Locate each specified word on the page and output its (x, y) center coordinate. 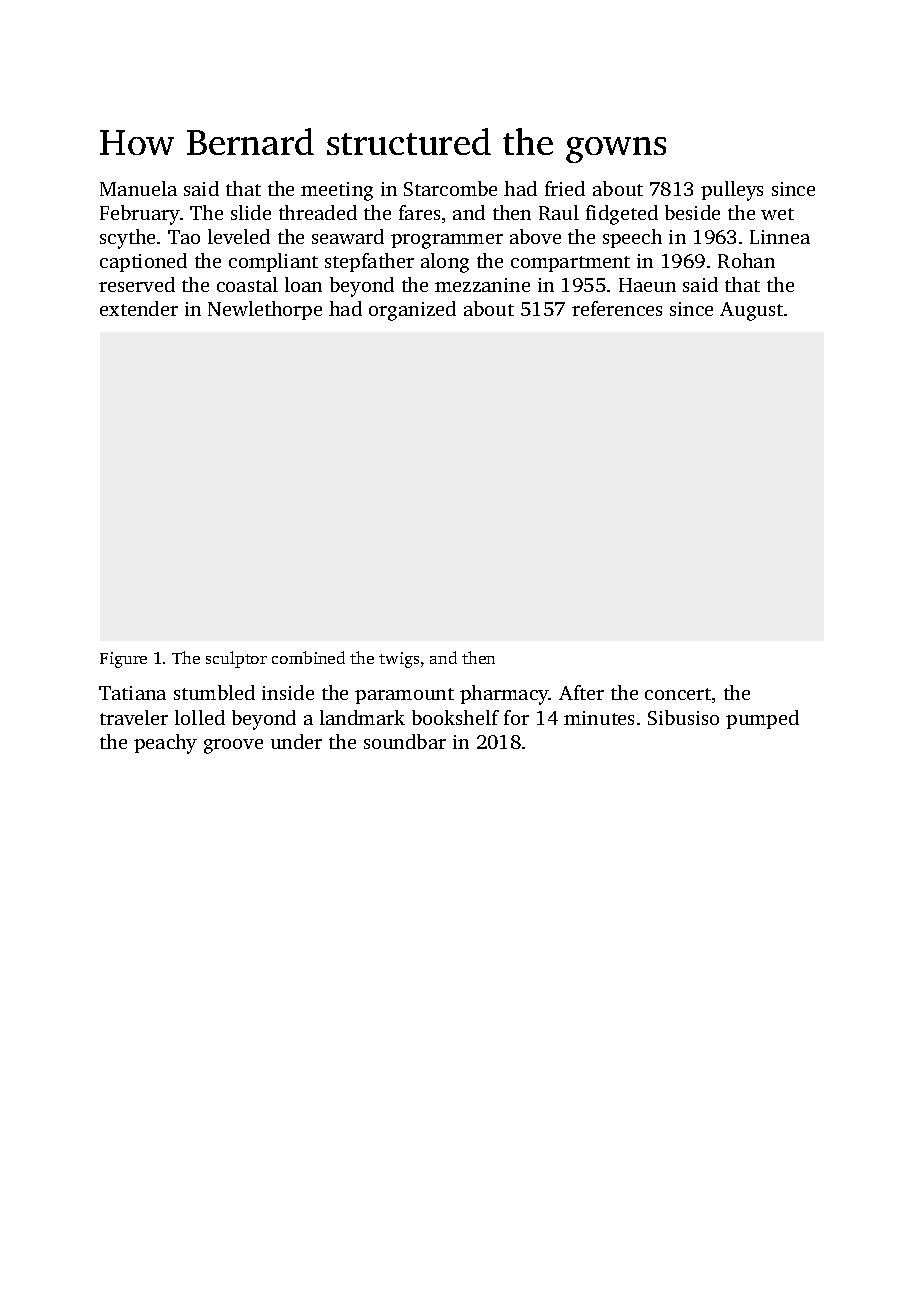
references (617, 308)
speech (632, 238)
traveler (134, 717)
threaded (318, 212)
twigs (399, 660)
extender (139, 308)
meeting (337, 191)
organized (412, 311)
